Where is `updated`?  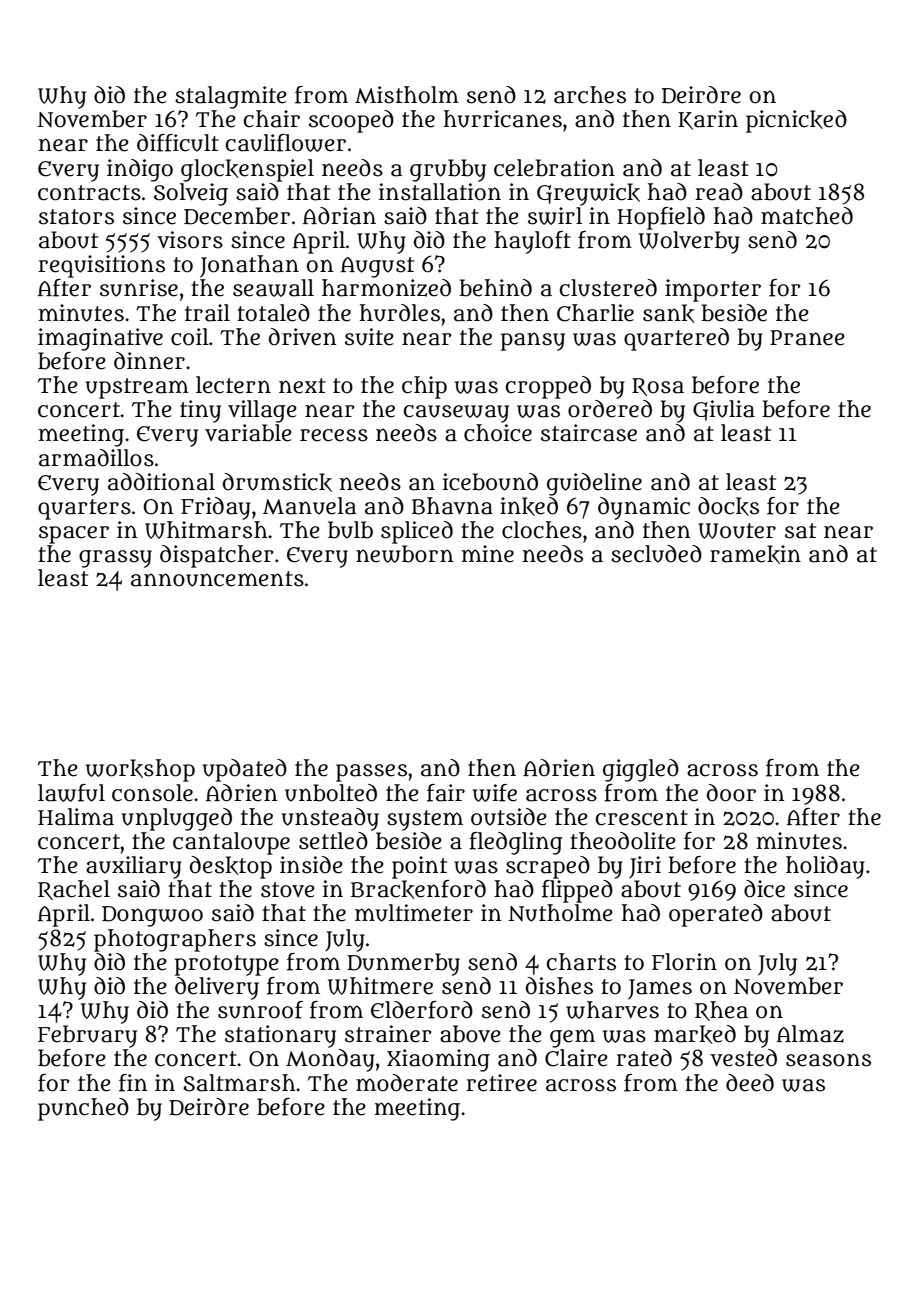 updated is located at coordinates (245, 770).
